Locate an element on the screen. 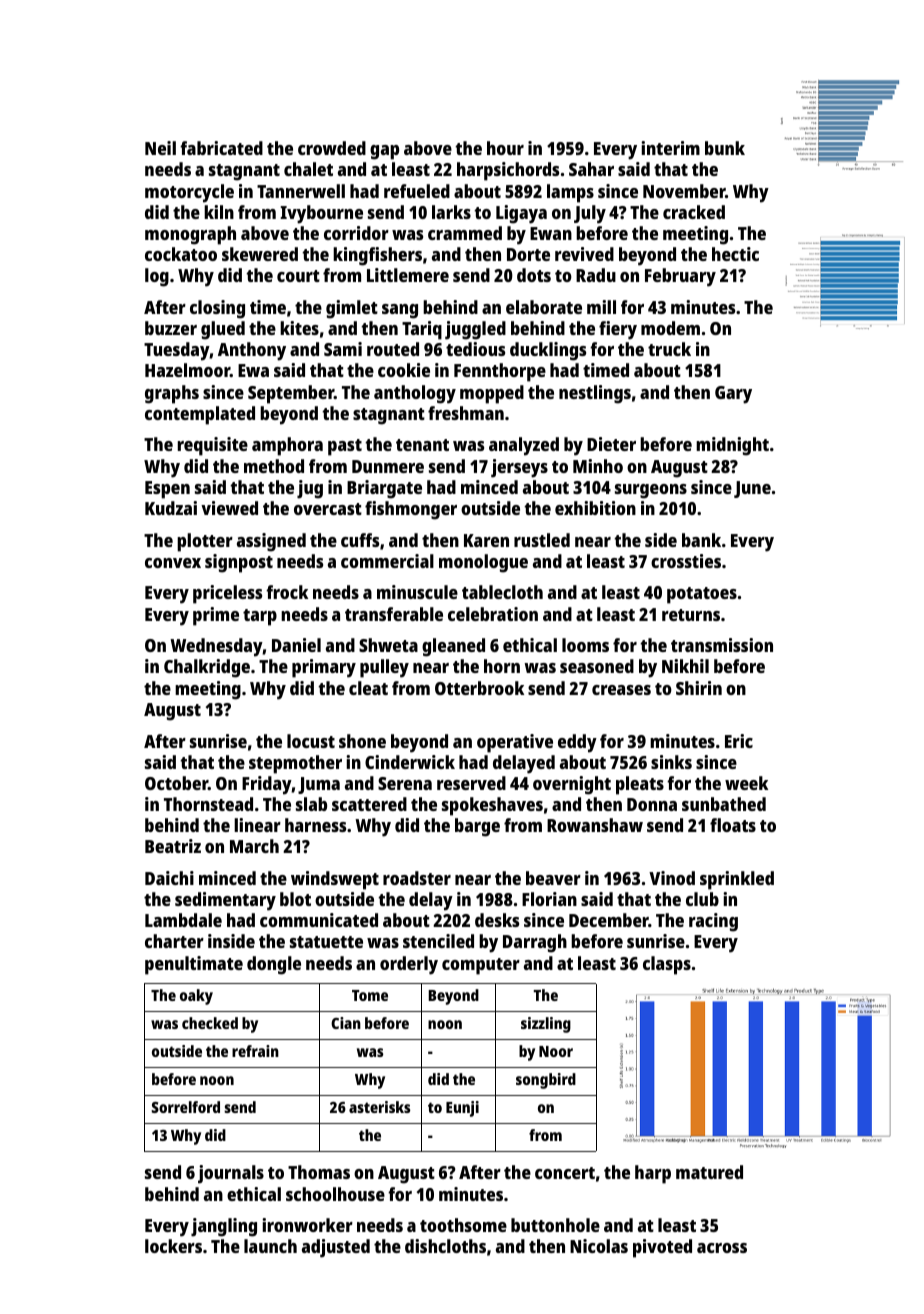  ironworker is located at coordinates (307, 1225).
